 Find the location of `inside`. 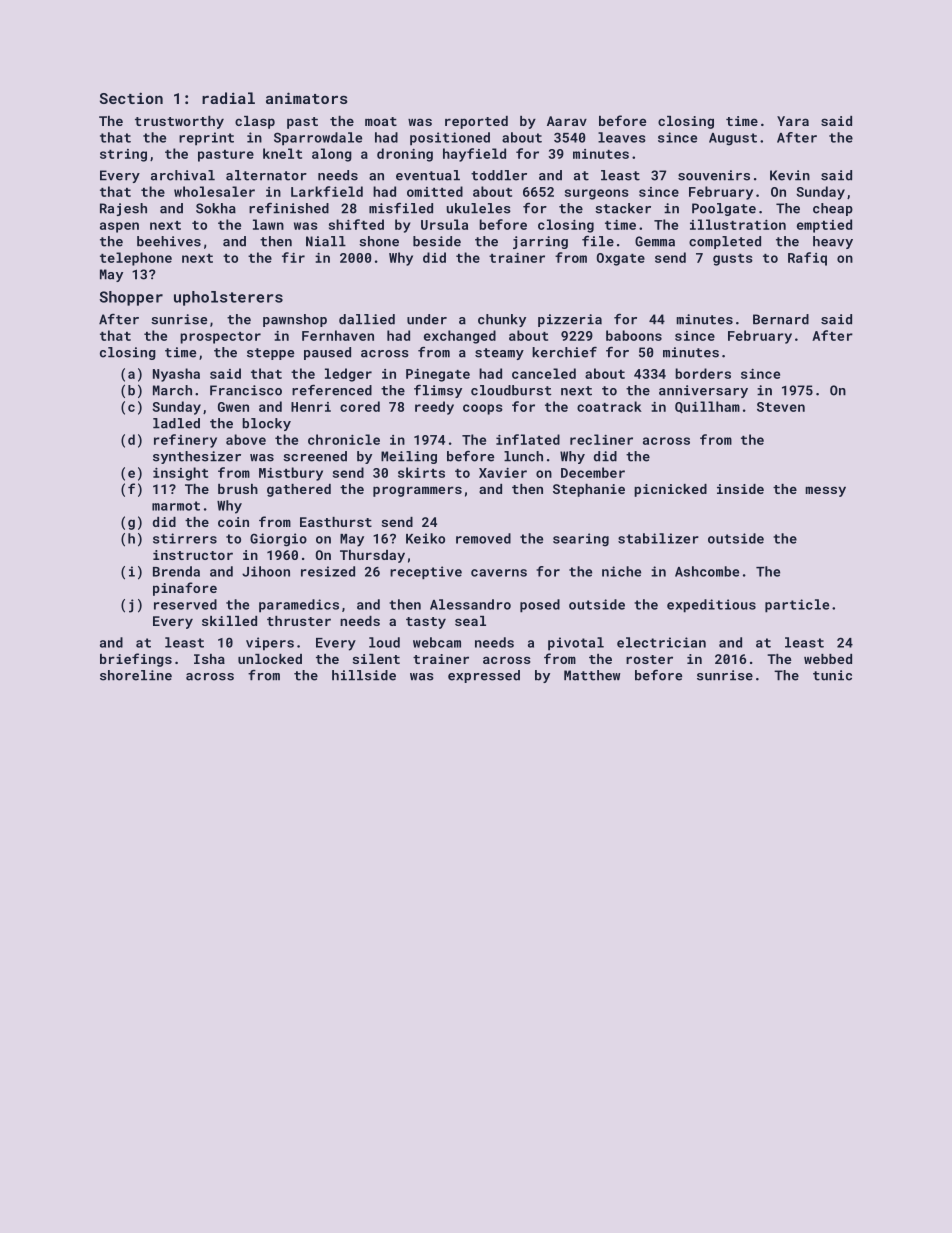

inside is located at coordinates (740, 489).
